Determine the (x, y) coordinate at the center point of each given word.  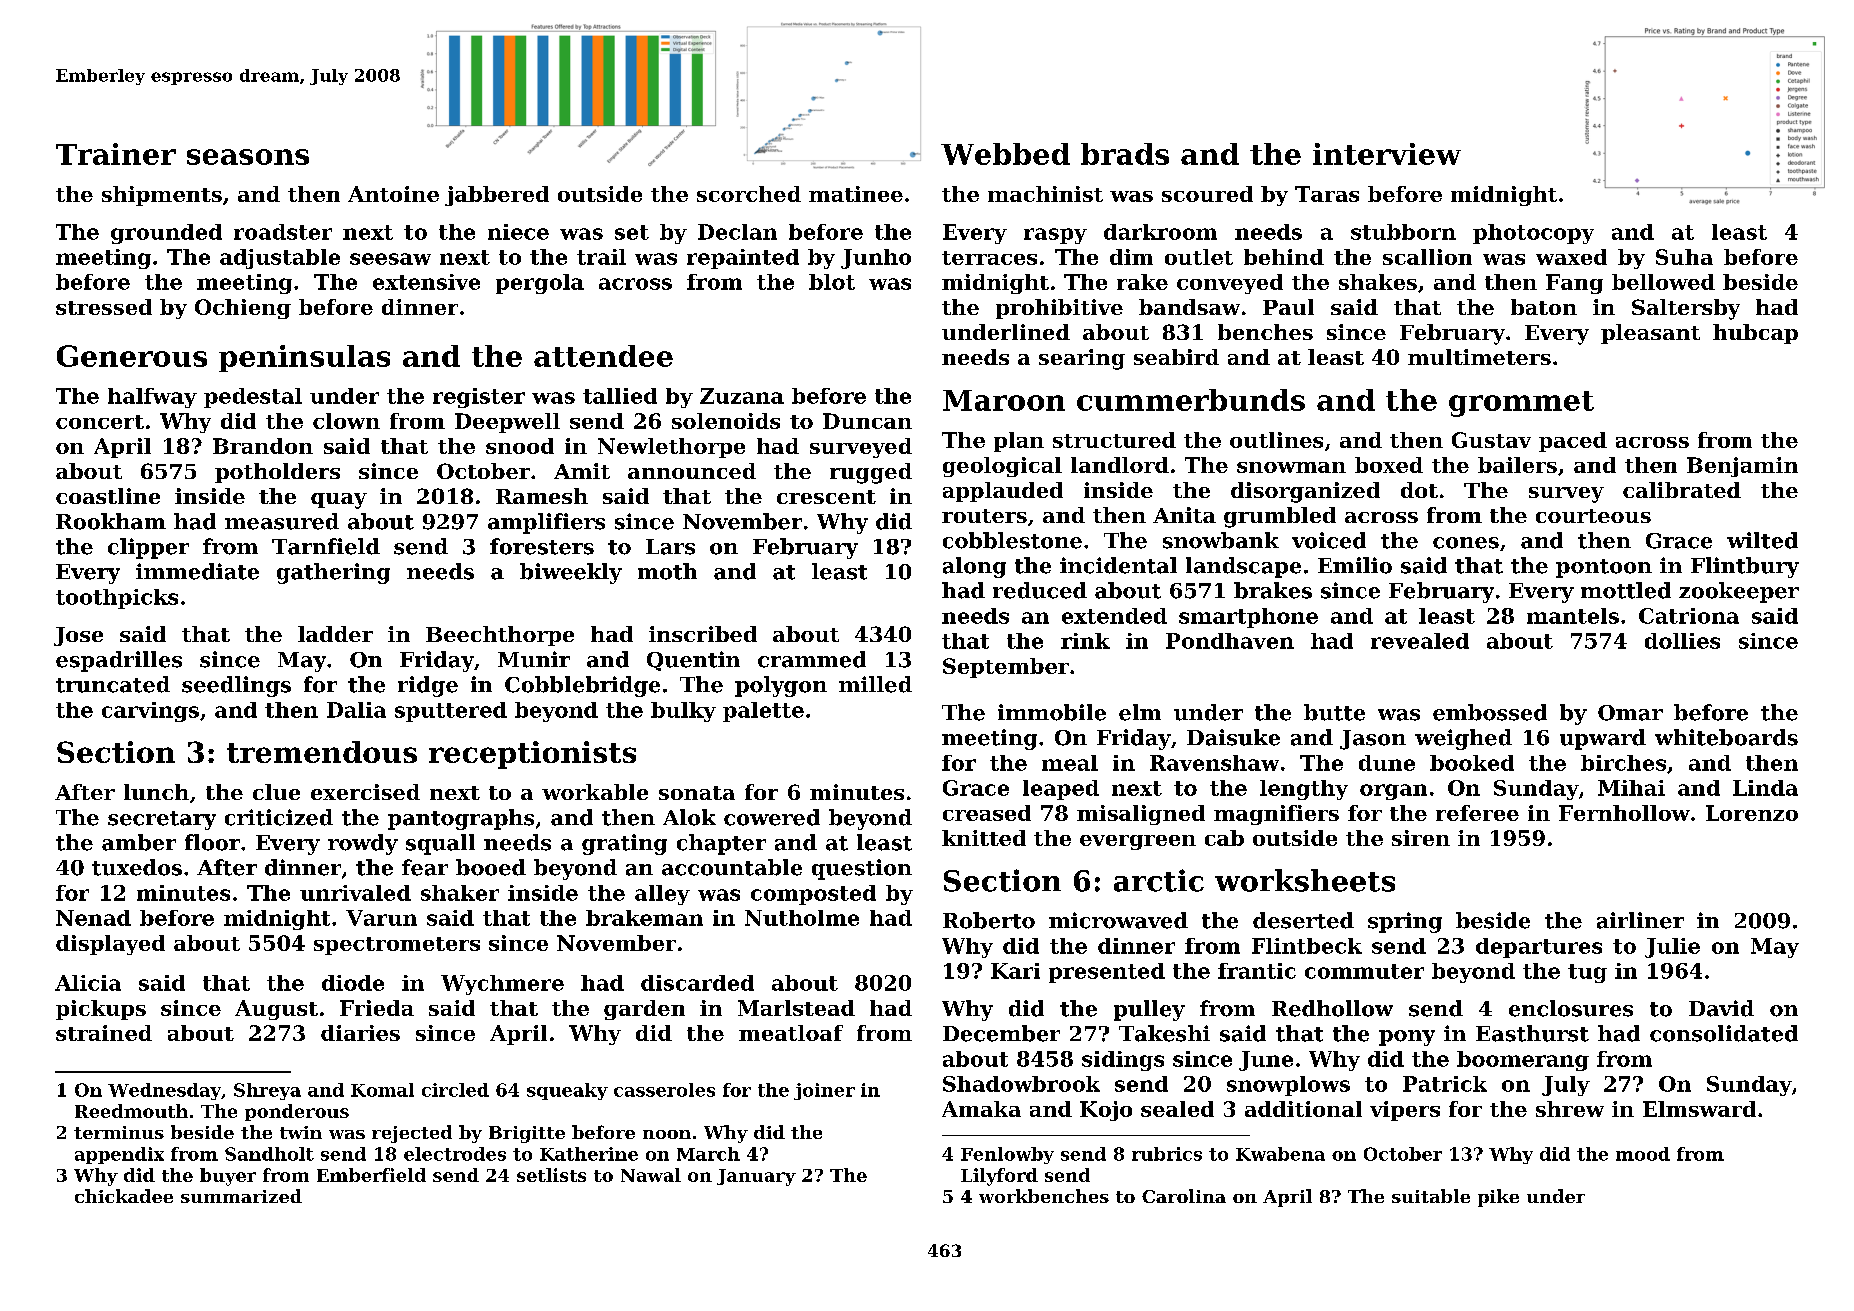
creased (987, 813)
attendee (603, 356)
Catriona (1689, 616)
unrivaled (355, 893)
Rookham (111, 521)
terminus (119, 1132)
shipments (162, 196)
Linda (1765, 788)
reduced (1040, 590)
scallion (1427, 257)
